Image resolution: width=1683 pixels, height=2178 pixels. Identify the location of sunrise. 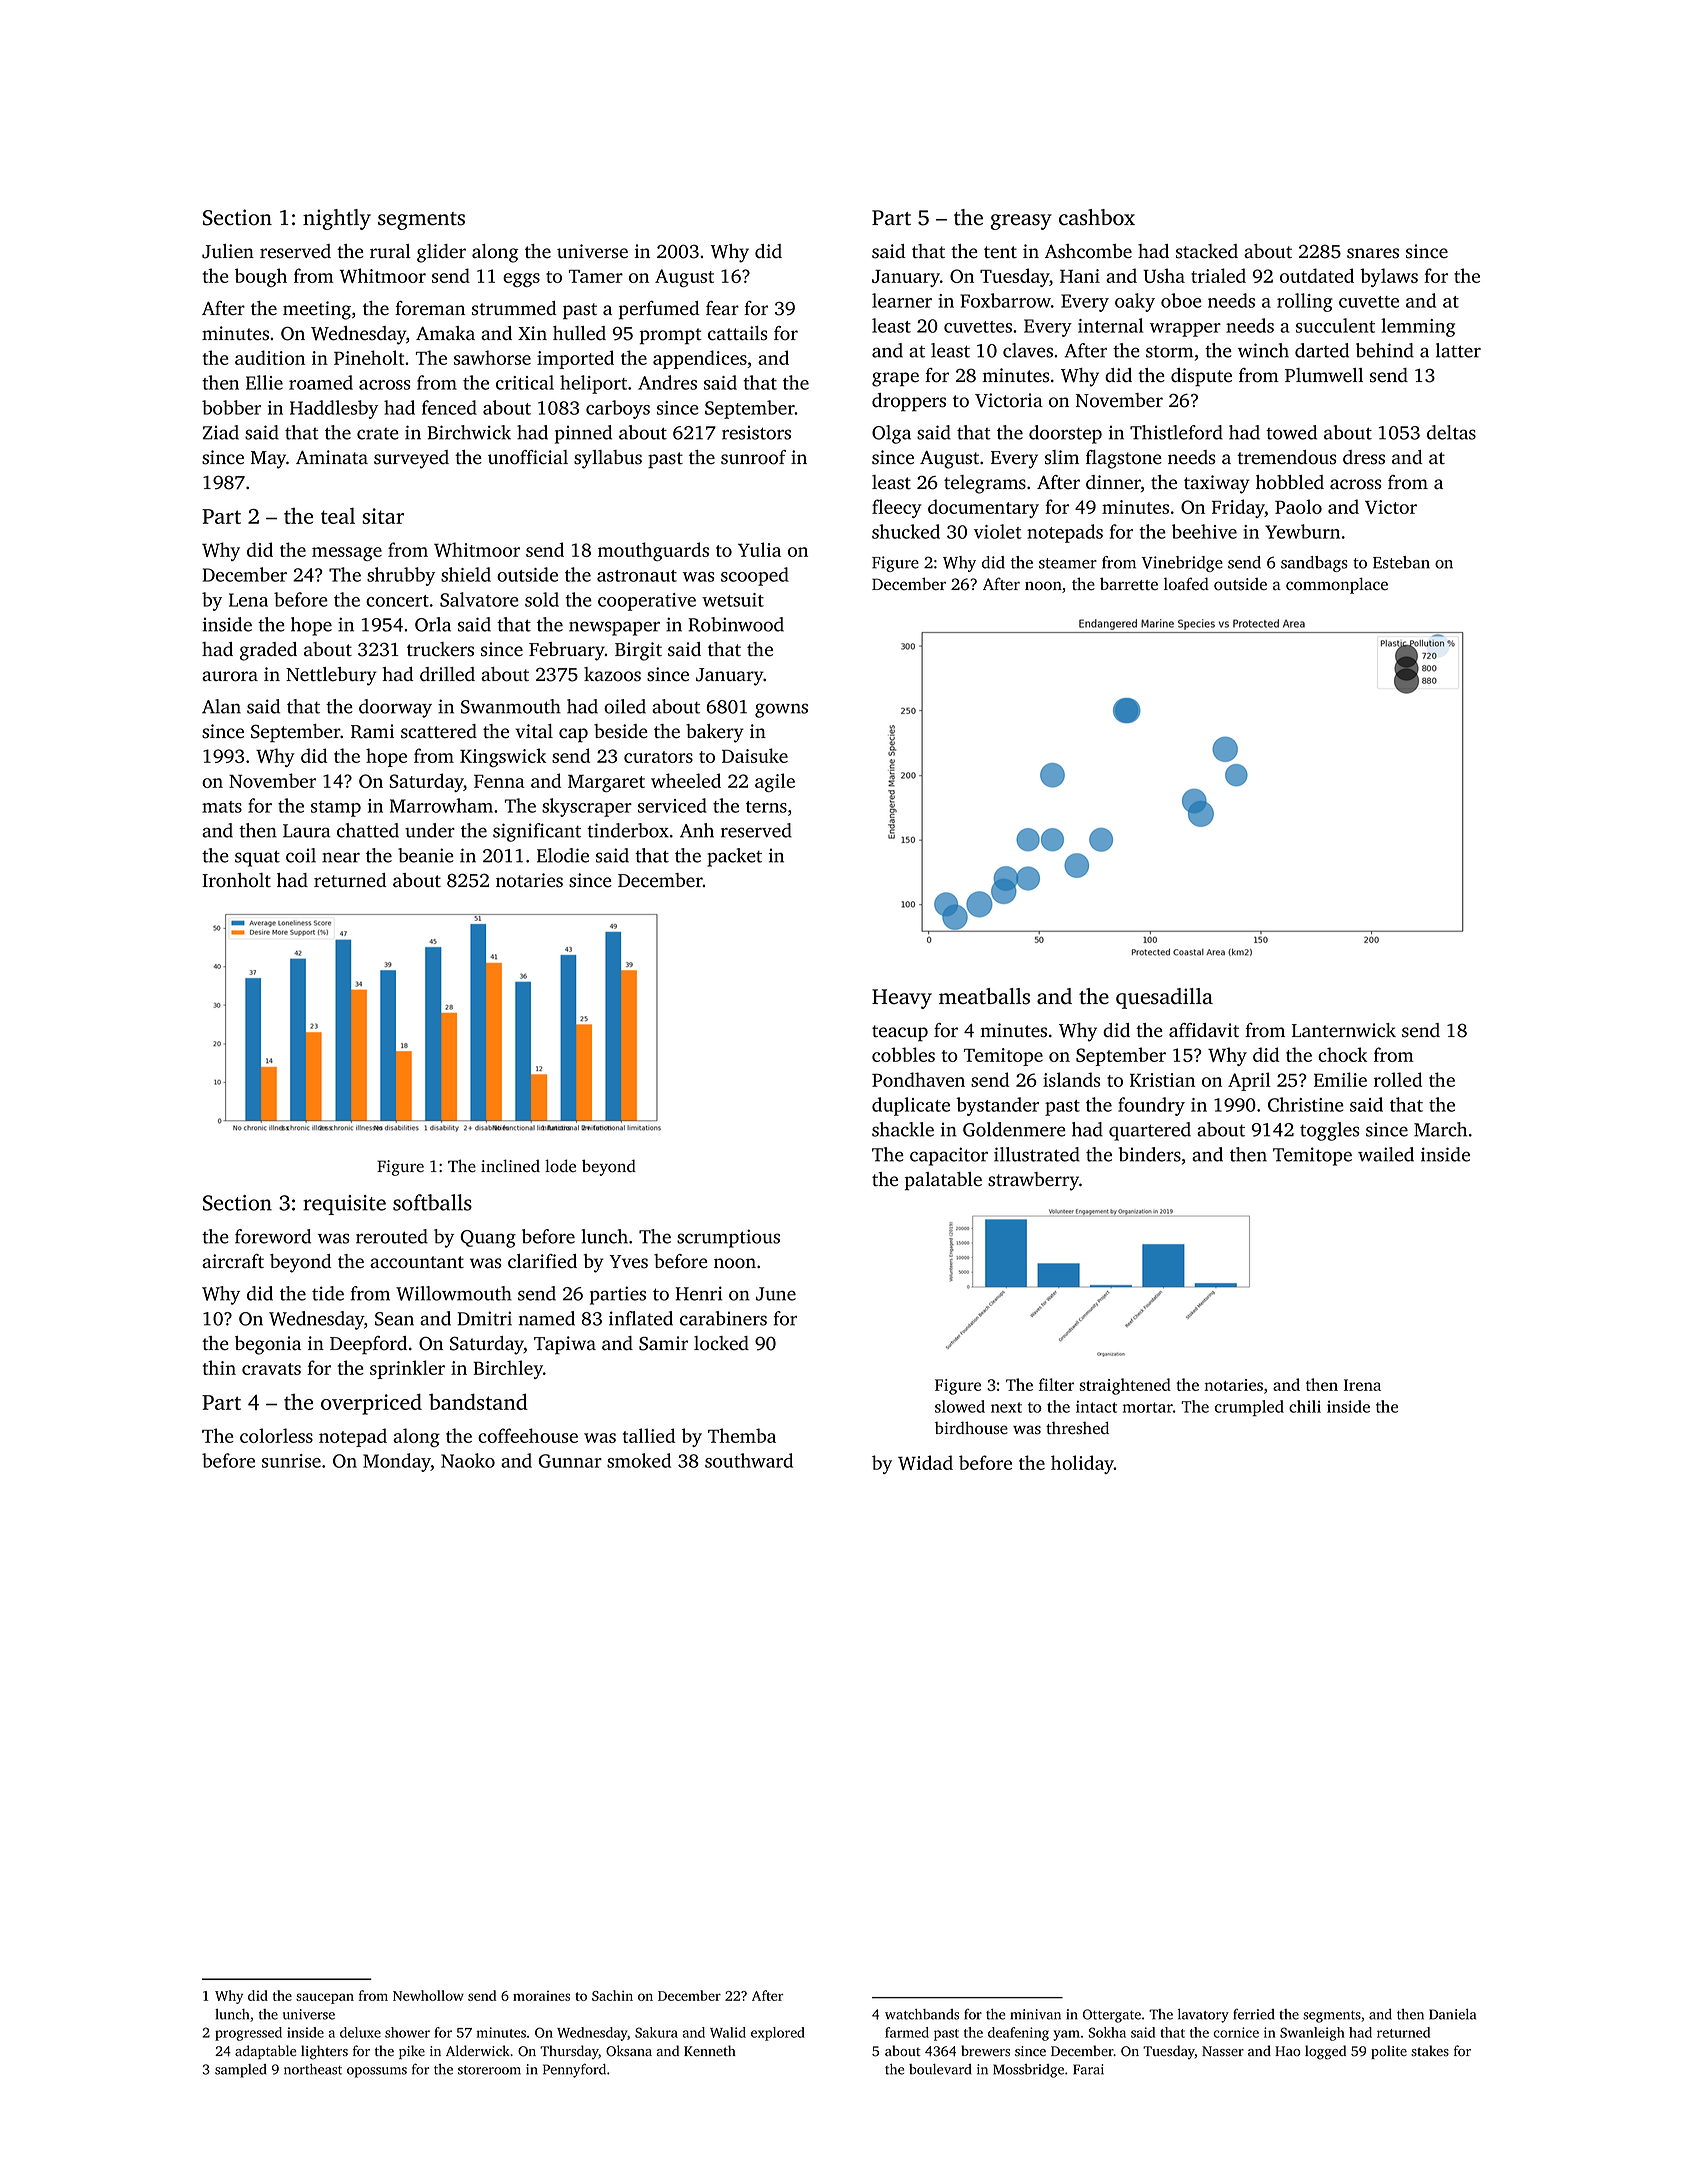
(291, 1461).
